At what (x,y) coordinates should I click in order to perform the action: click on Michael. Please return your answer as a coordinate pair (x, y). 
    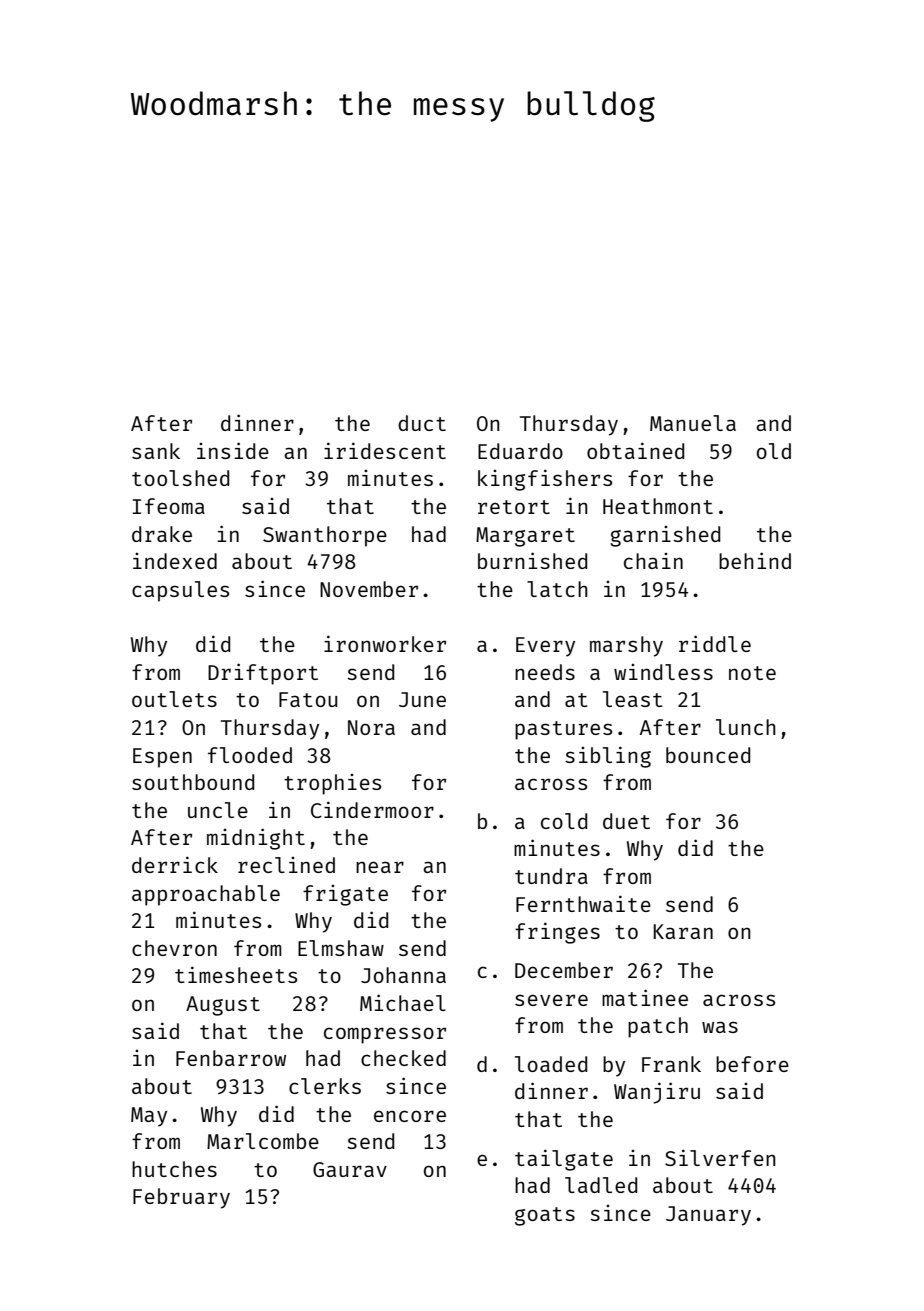
    Looking at the image, I should click on (403, 1002).
